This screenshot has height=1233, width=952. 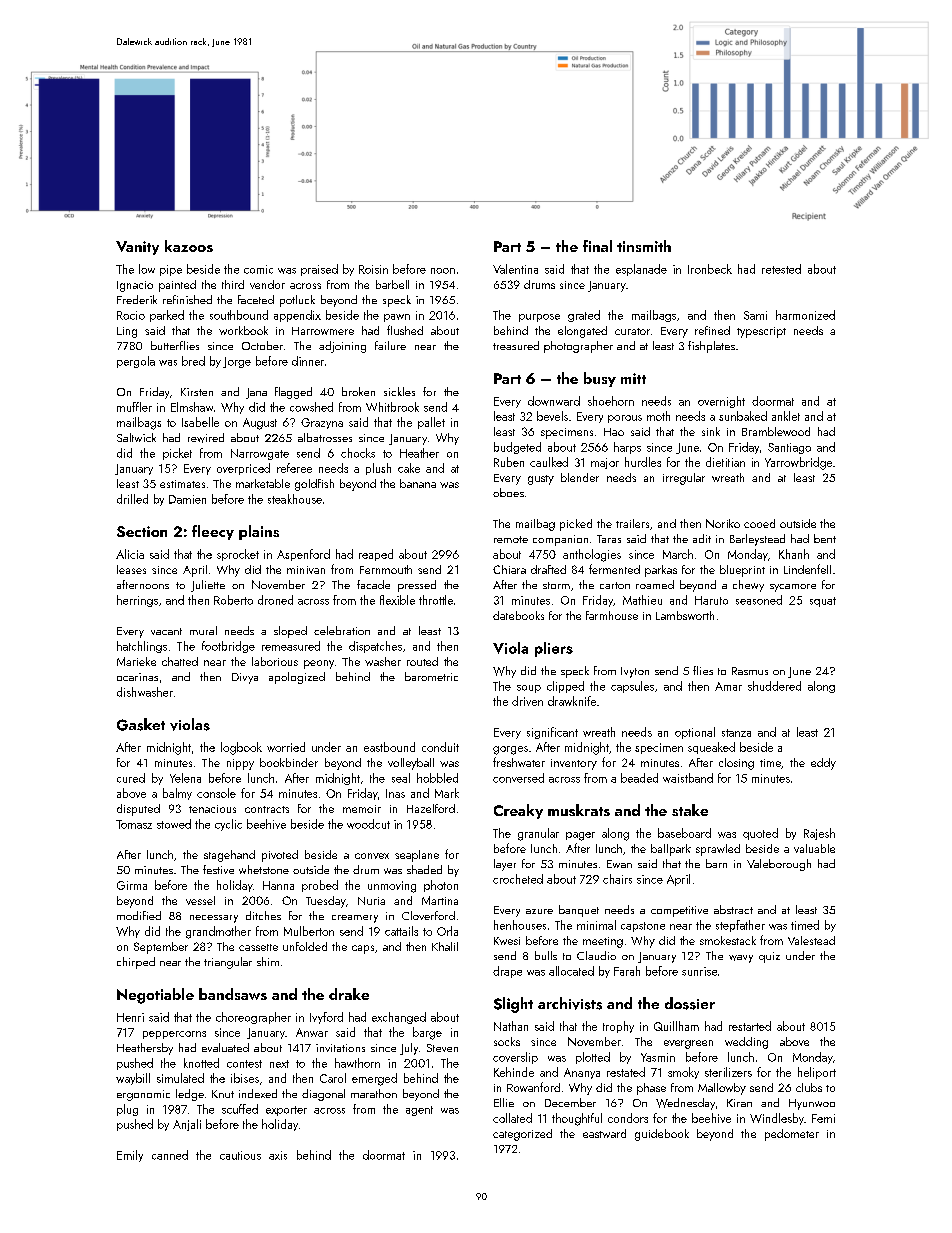 I want to click on chirped, so click(x=136, y=963).
